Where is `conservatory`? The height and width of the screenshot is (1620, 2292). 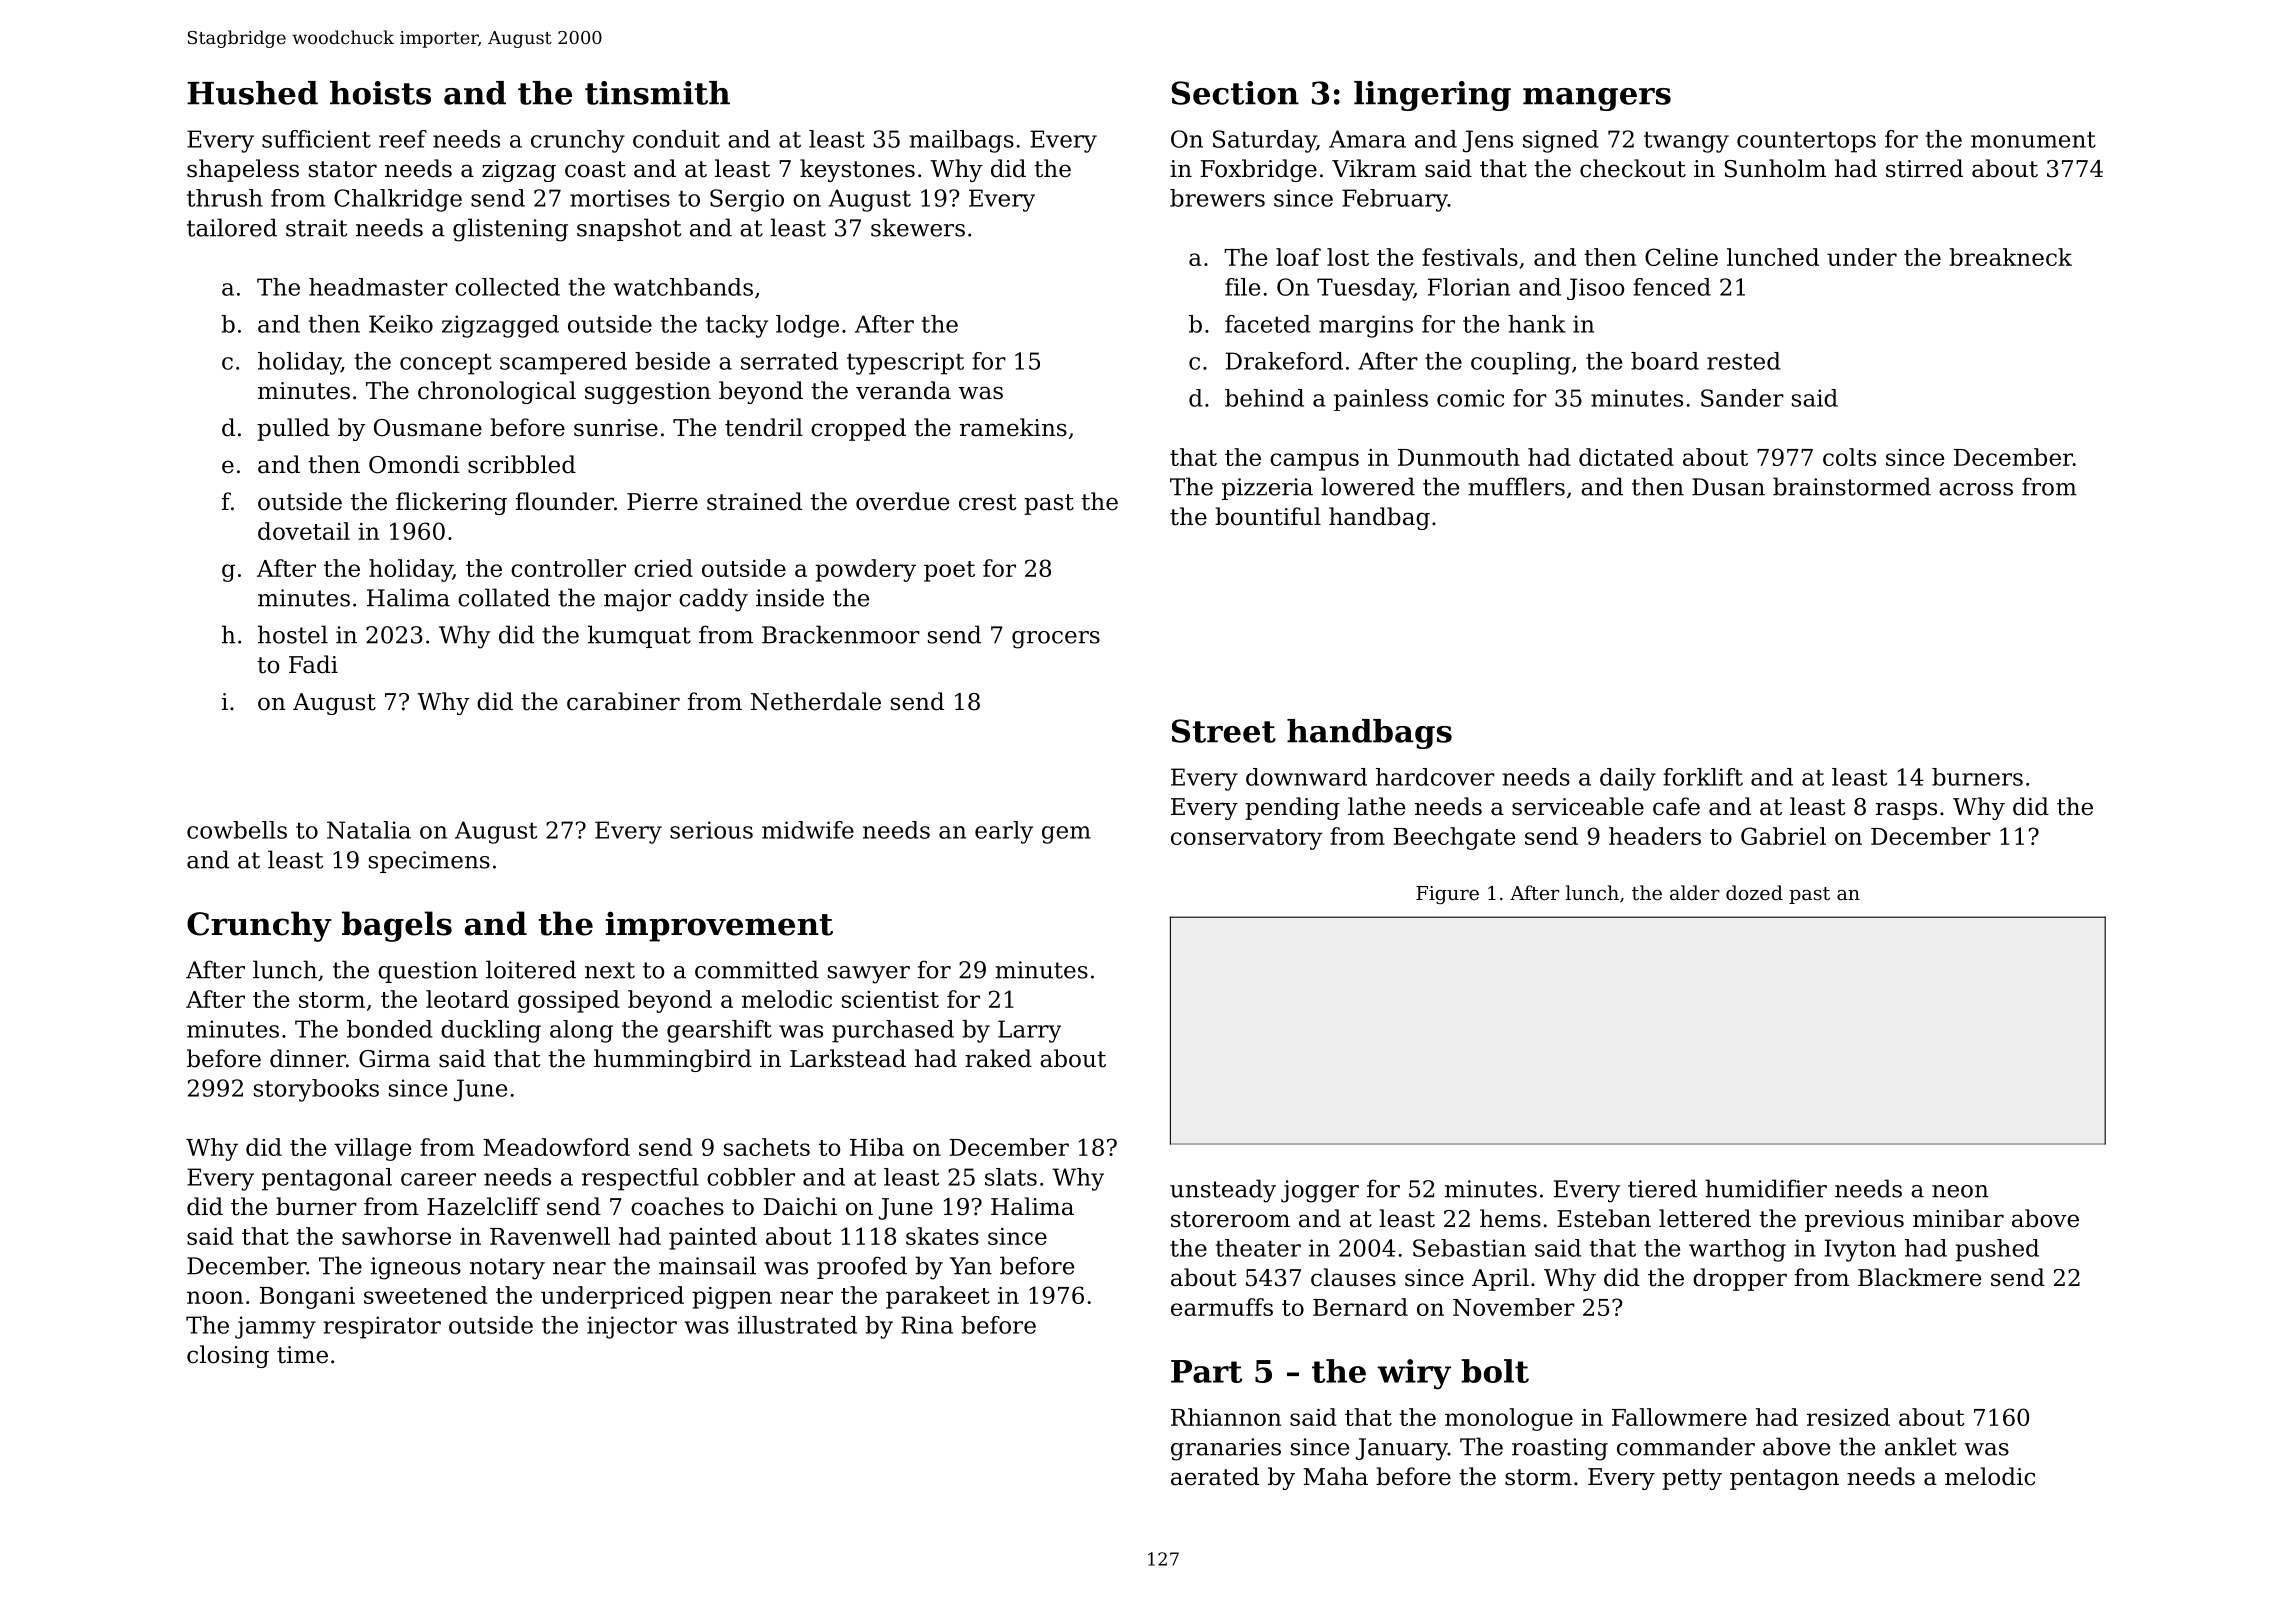 conservatory is located at coordinates (1246, 839).
